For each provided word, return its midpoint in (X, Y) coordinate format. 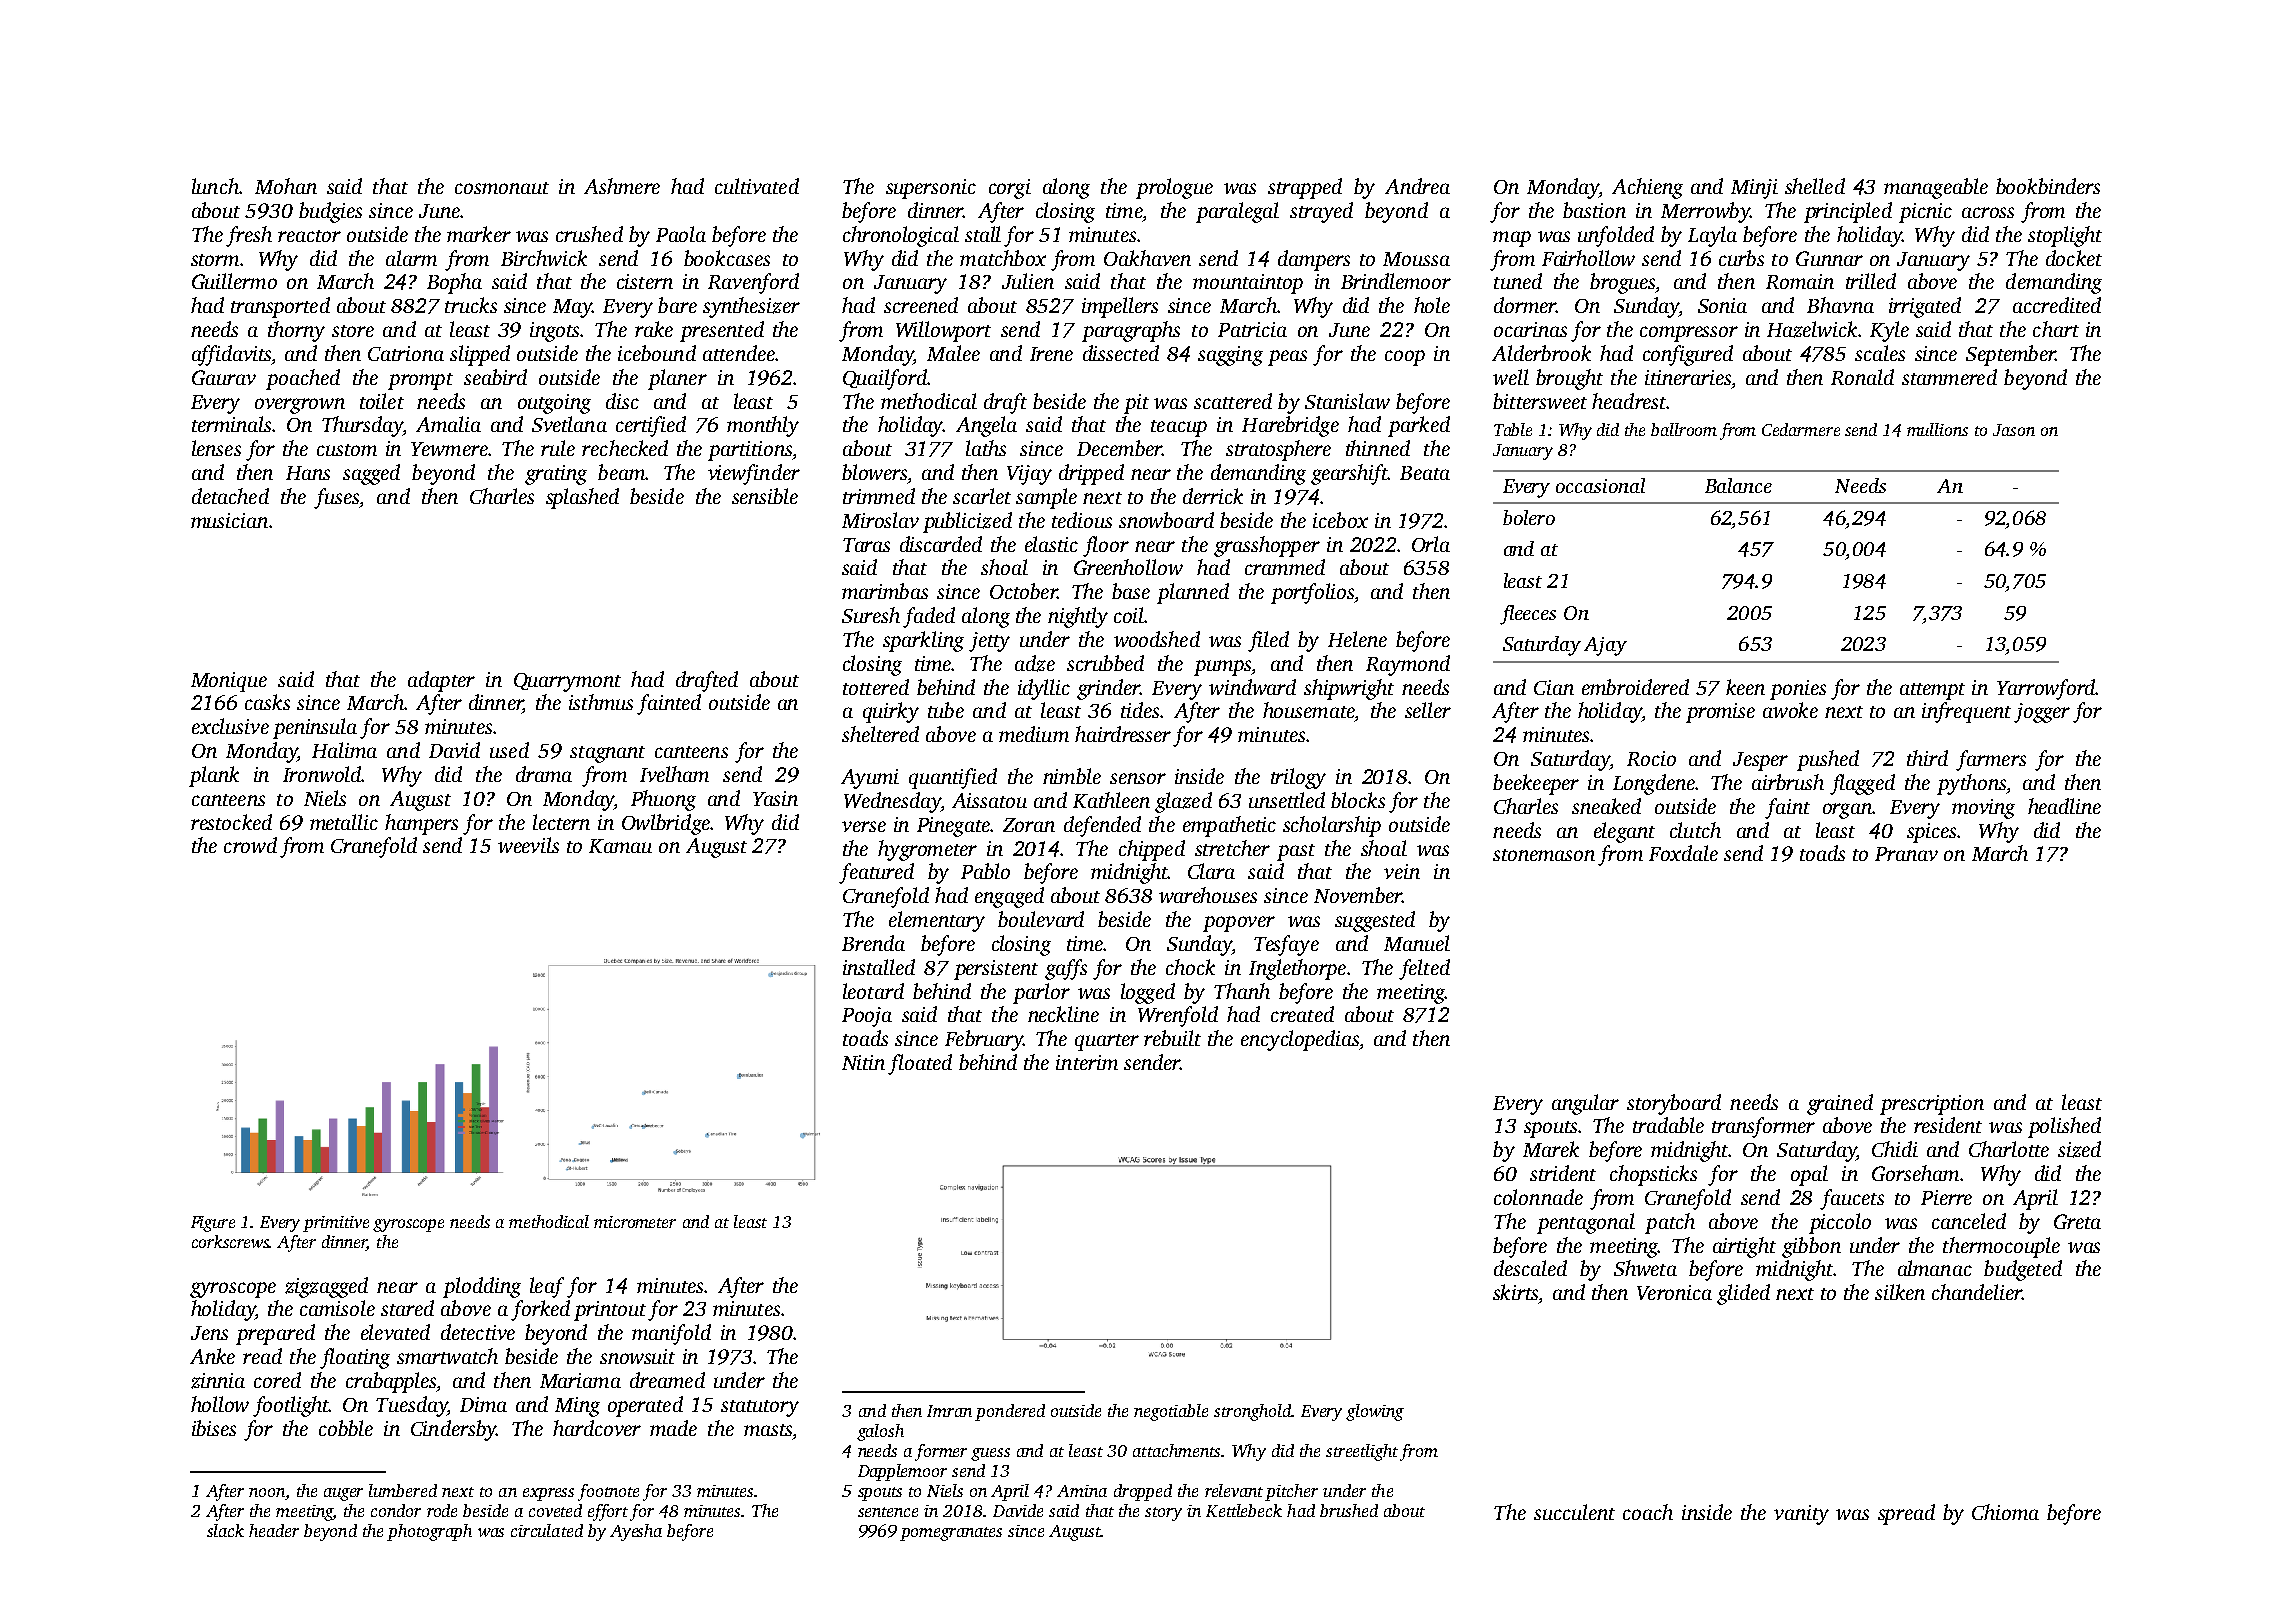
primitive (336, 1224)
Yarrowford (2046, 689)
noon (267, 1492)
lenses (216, 448)
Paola (681, 234)
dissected (1121, 353)
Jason (2014, 430)
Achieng (1647, 188)
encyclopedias (1300, 1040)
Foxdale (1683, 853)
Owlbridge (666, 824)
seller (1428, 710)
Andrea (1417, 186)
